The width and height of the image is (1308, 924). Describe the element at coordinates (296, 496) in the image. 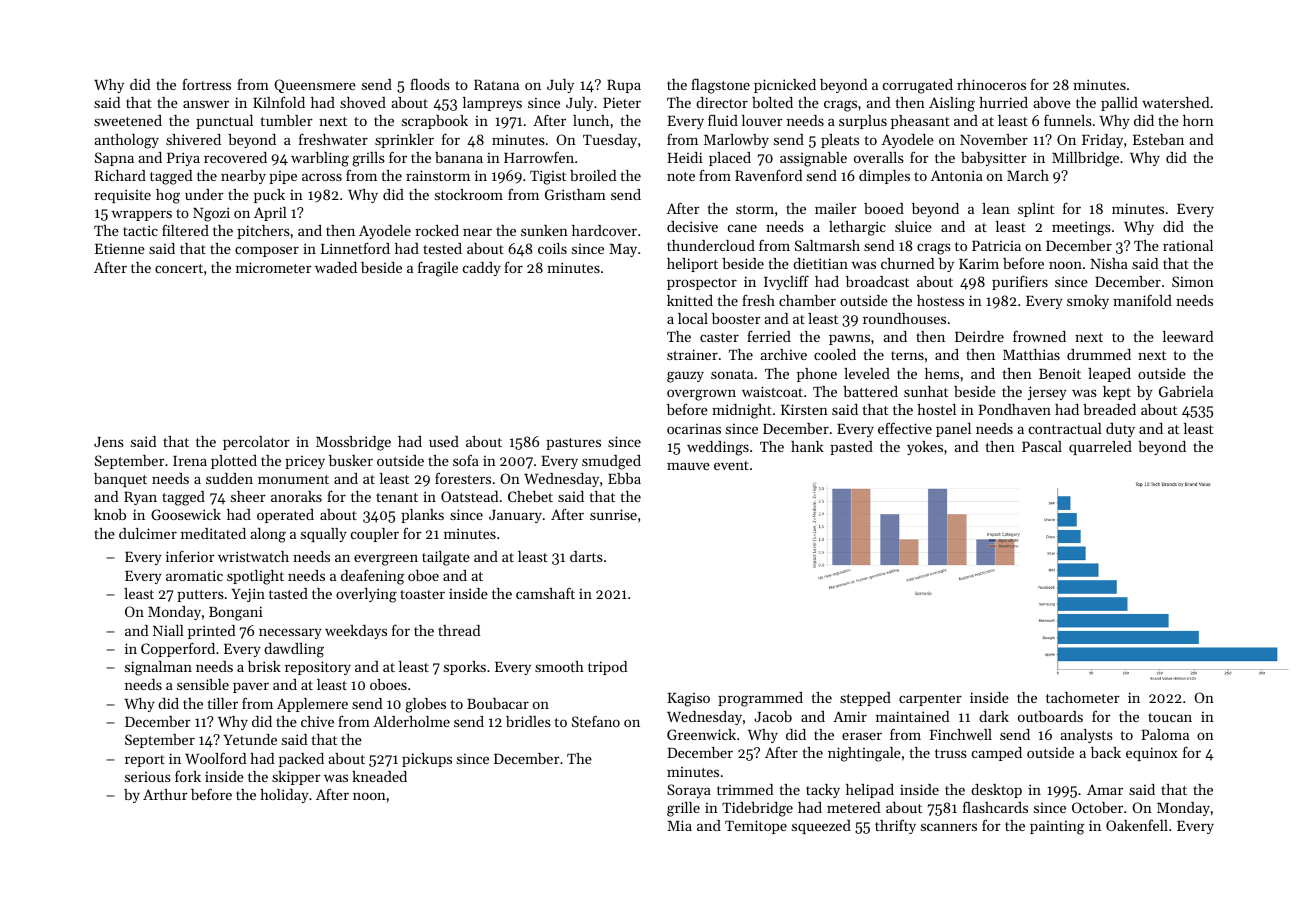

I see `anoraks` at that location.
